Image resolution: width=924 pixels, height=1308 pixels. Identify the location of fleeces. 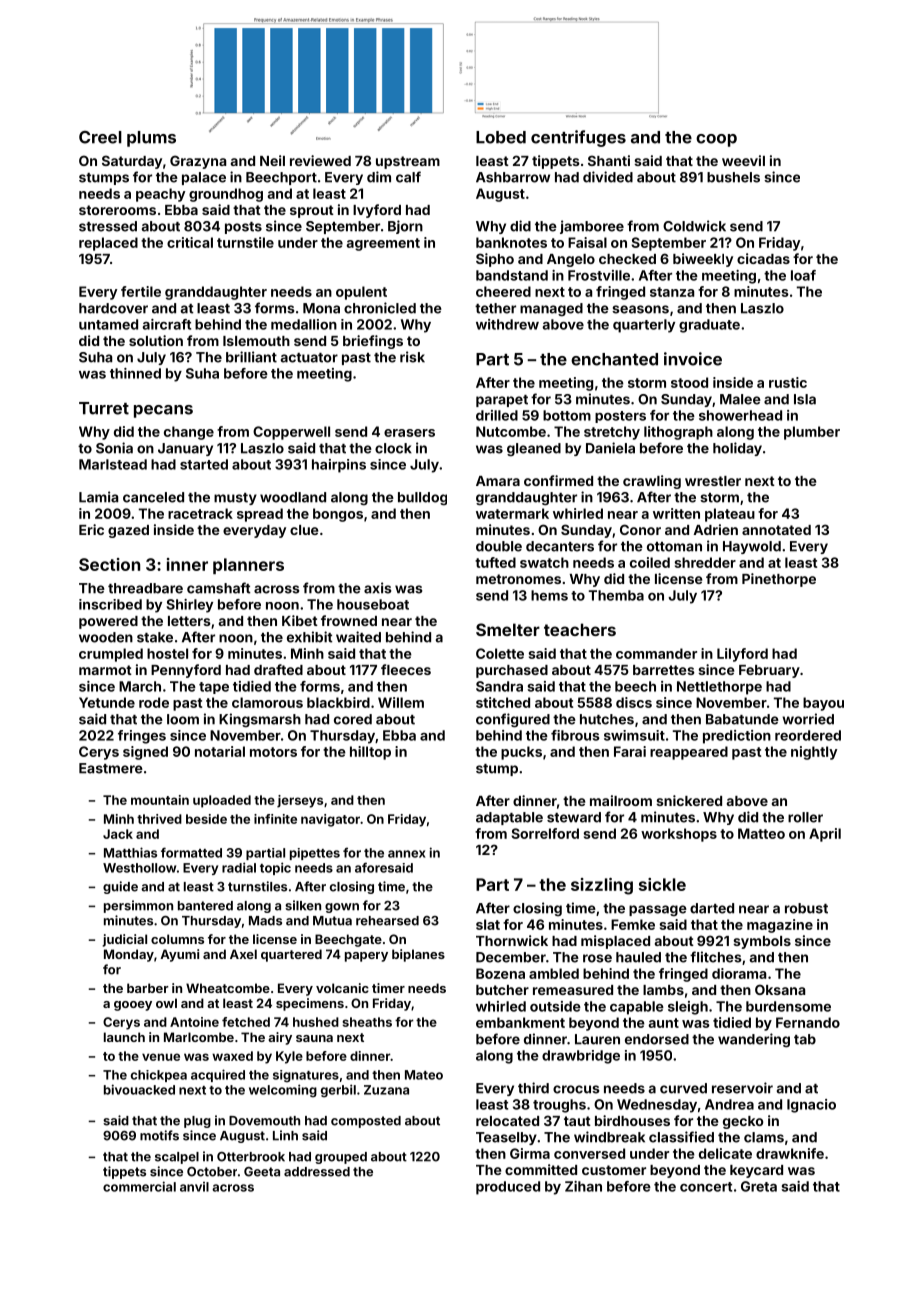
(406, 669).
